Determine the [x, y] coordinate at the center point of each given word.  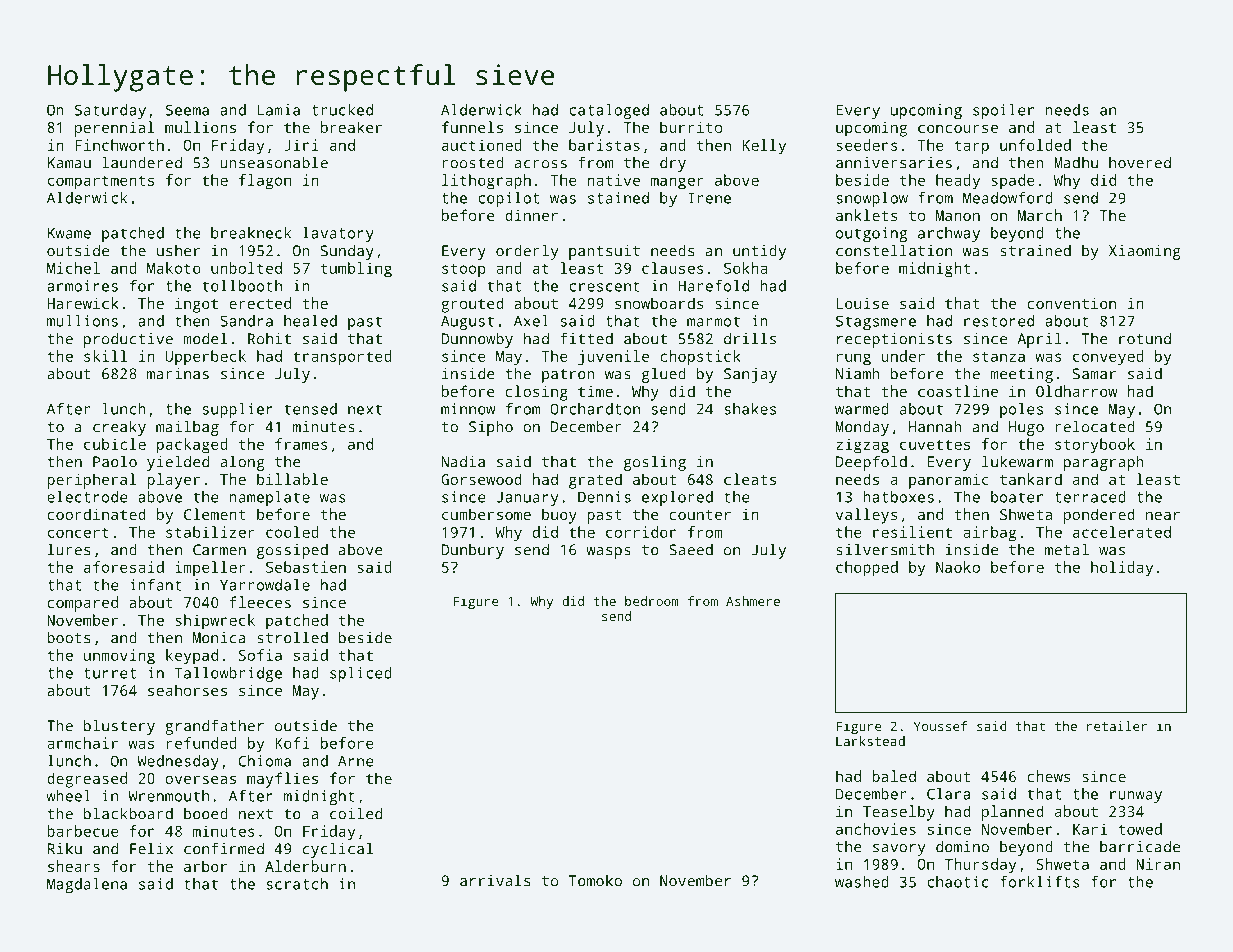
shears [74, 866]
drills [750, 338]
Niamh [858, 373]
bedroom [652, 601]
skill [105, 356]
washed [862, 882]
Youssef [940, 726]
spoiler [1003, 111]
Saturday [110, 111]
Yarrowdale [265, 585]
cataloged [609, 111]
